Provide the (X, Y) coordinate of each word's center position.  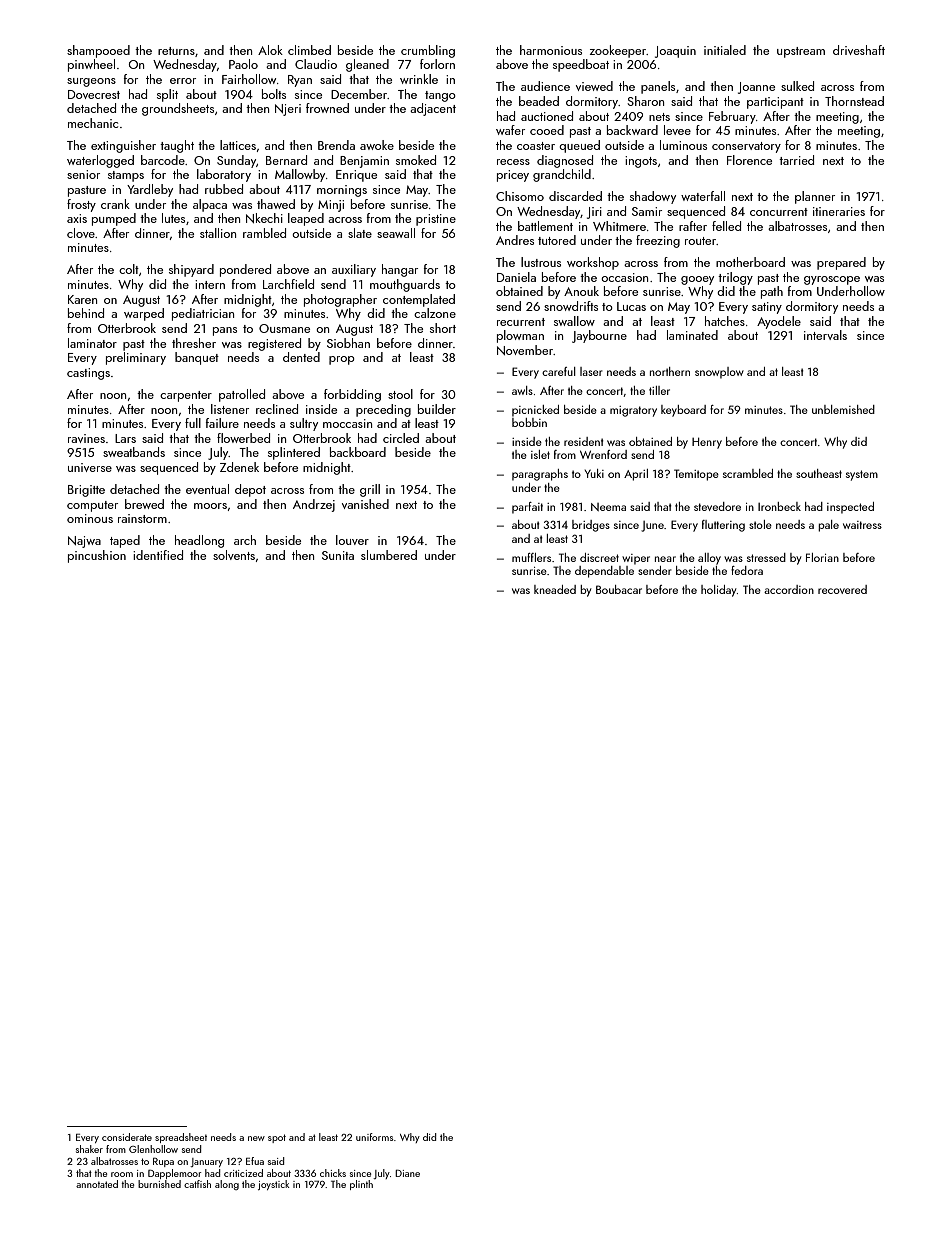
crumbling (428, 51)
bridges (591, 526)
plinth (361, 1185)
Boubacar (619, 589)
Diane (407, 1173)
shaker (89, 1149)
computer (92, 506)
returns (176, 51)
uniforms (374, 1137)
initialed (725, 50)
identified (158, 555)
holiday (718, 591)
